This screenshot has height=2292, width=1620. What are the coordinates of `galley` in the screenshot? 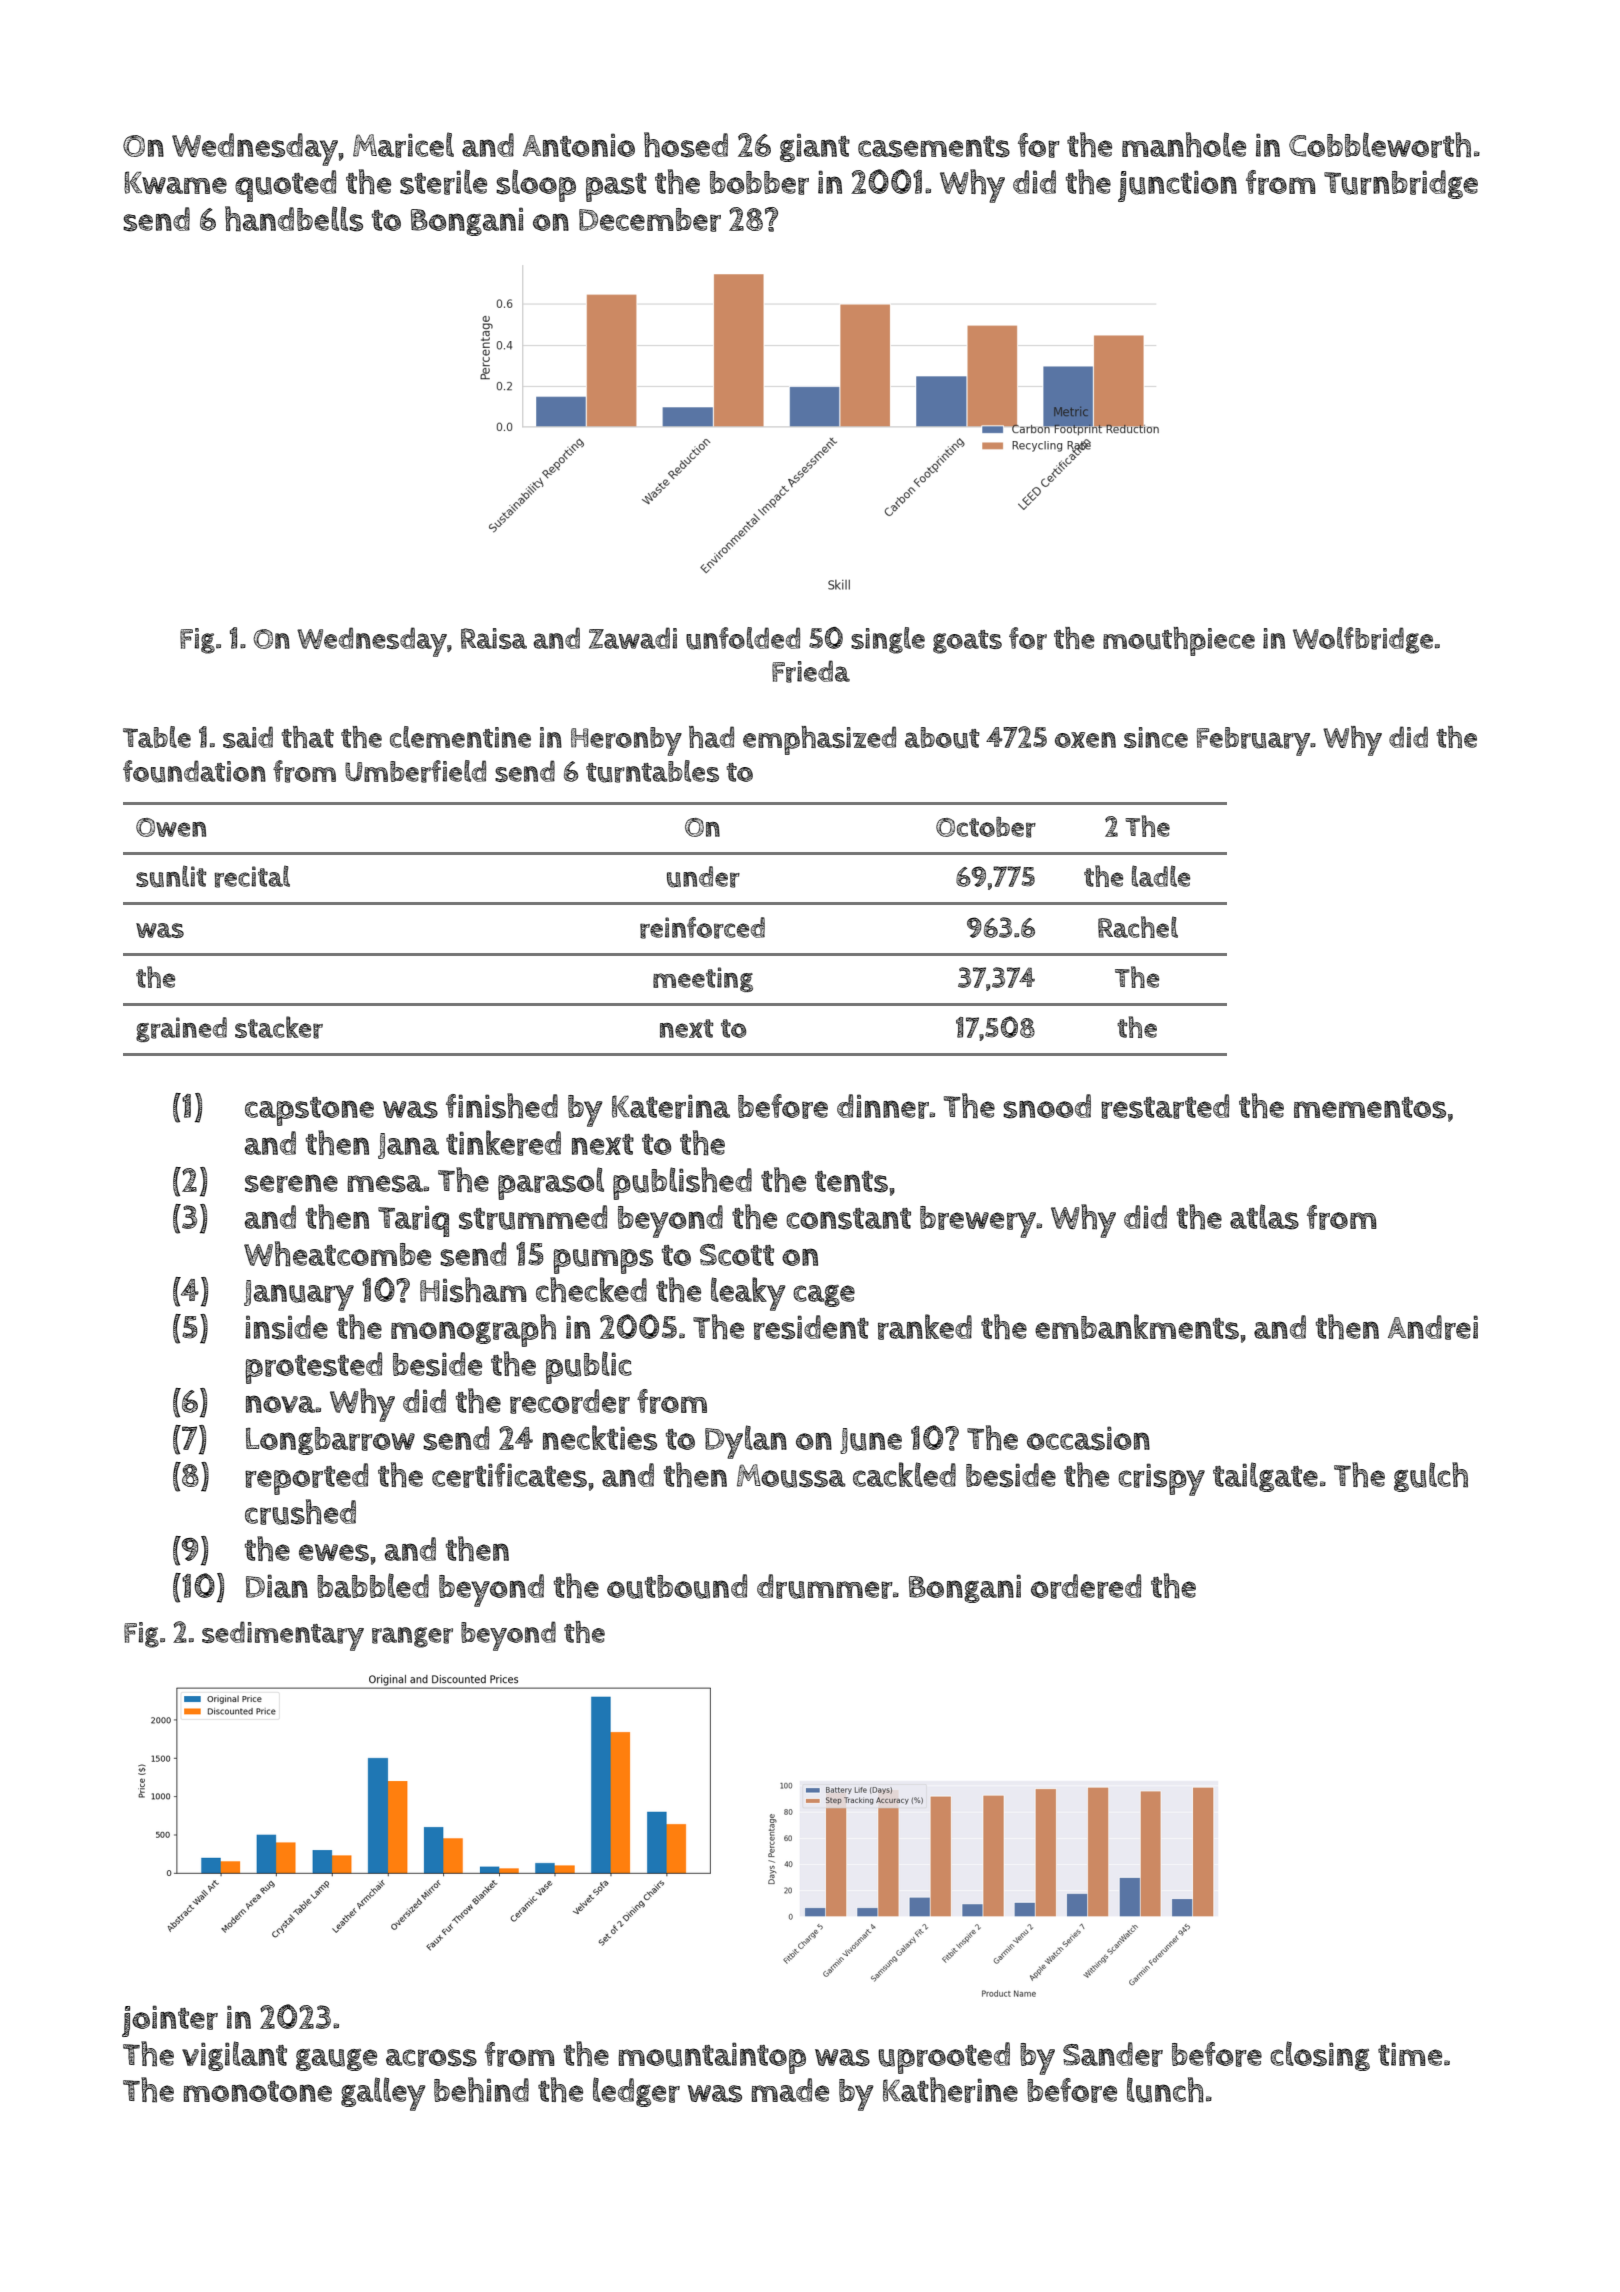 It's located at (383, 2094).
